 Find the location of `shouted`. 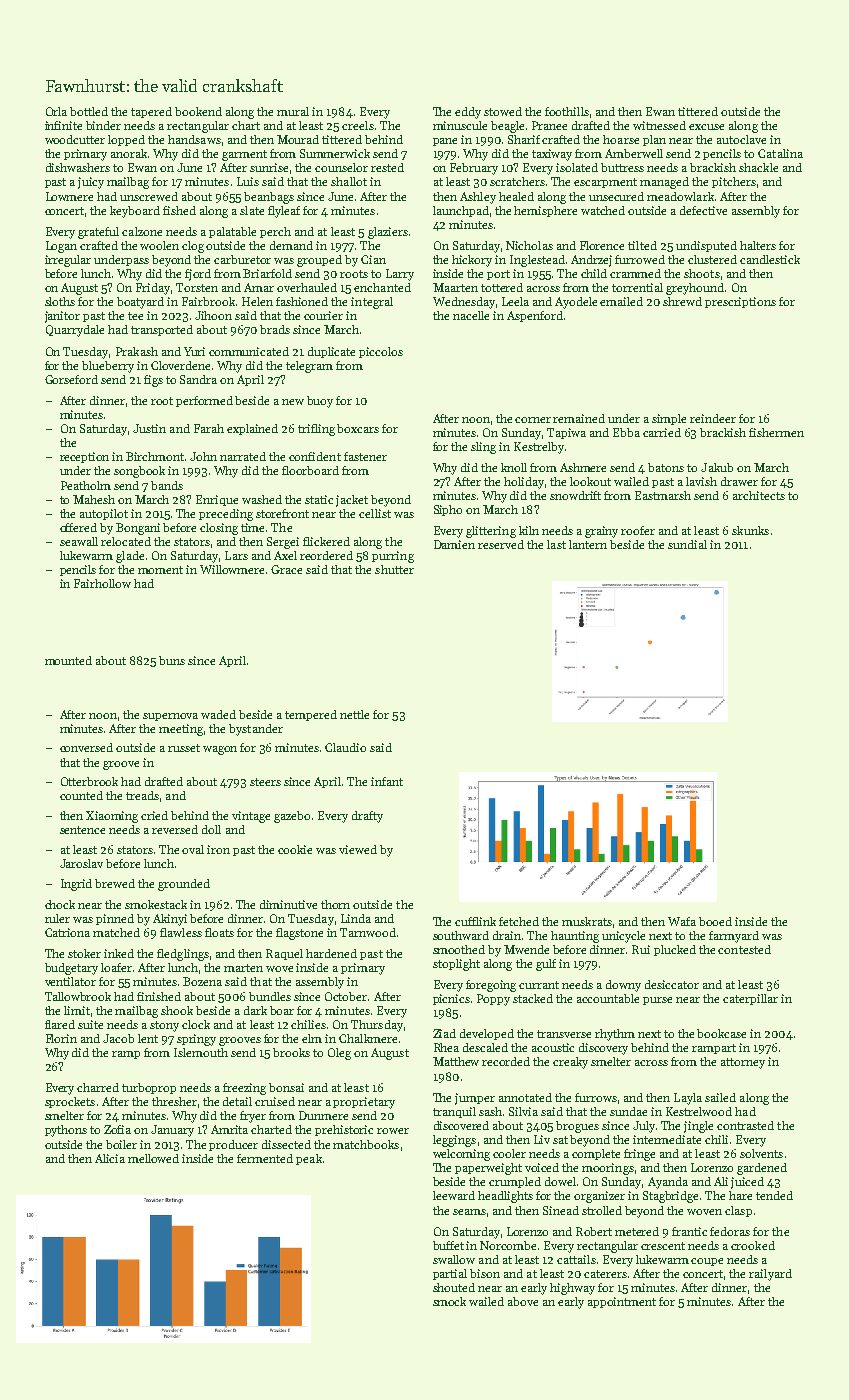

shouted is located at coordinates (454, 1287).
